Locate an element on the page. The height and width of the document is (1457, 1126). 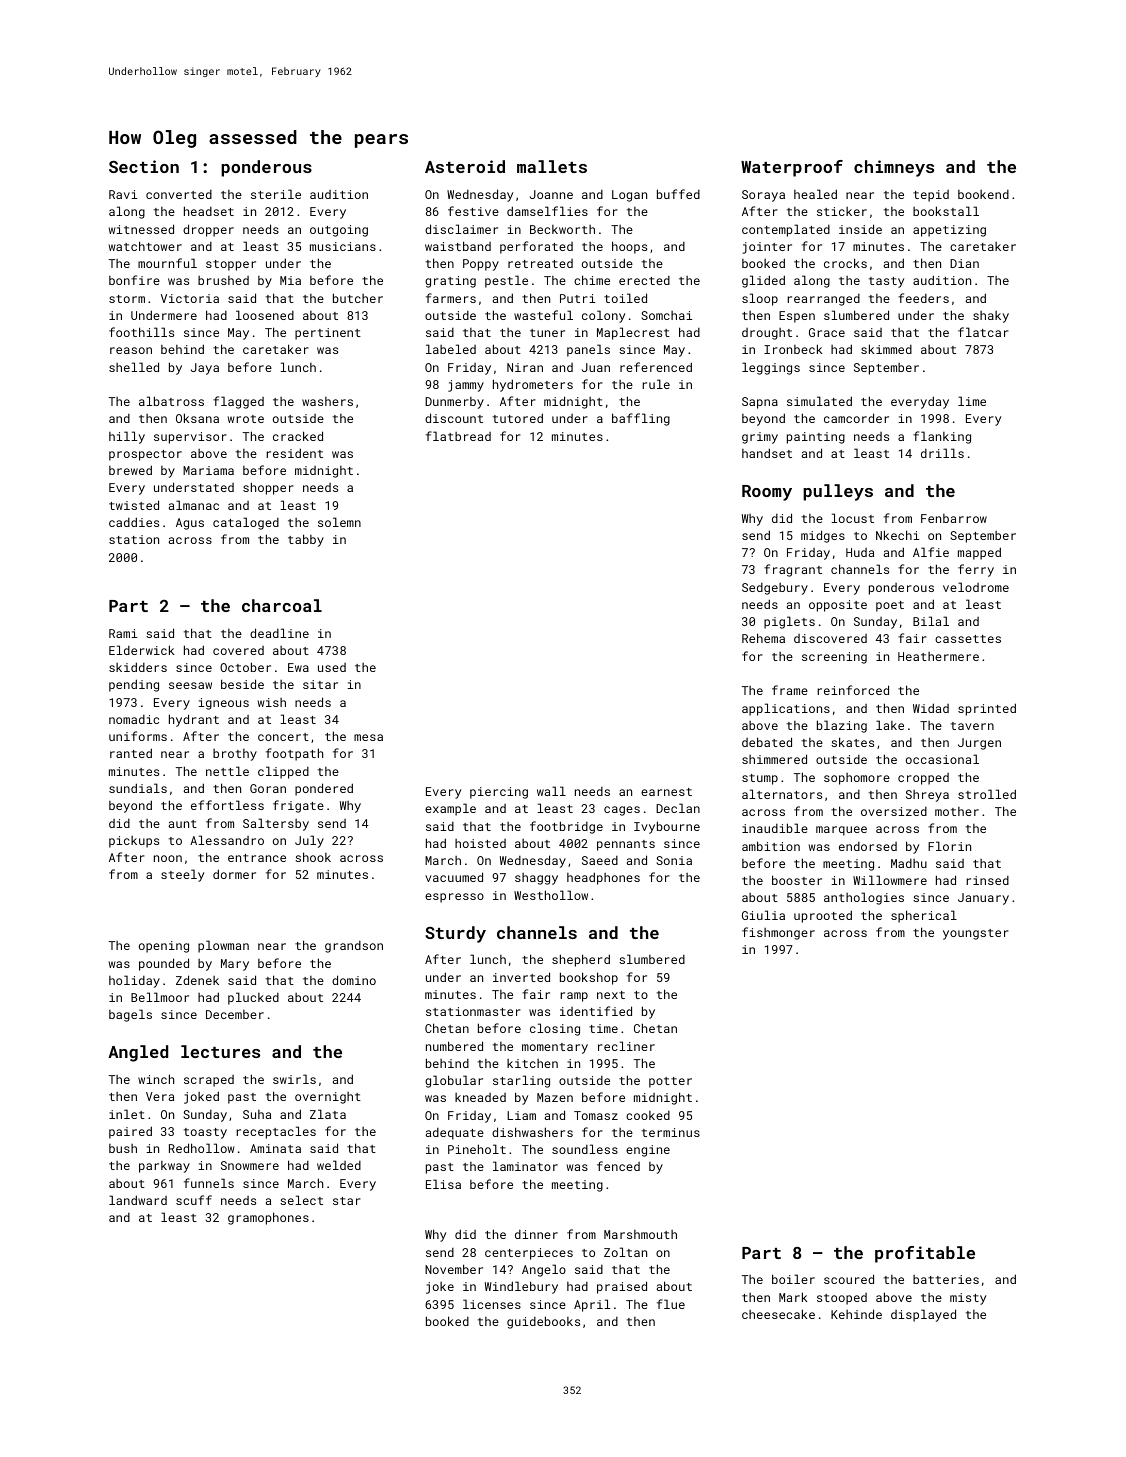
landward is located at coordinates (138, 1200).
